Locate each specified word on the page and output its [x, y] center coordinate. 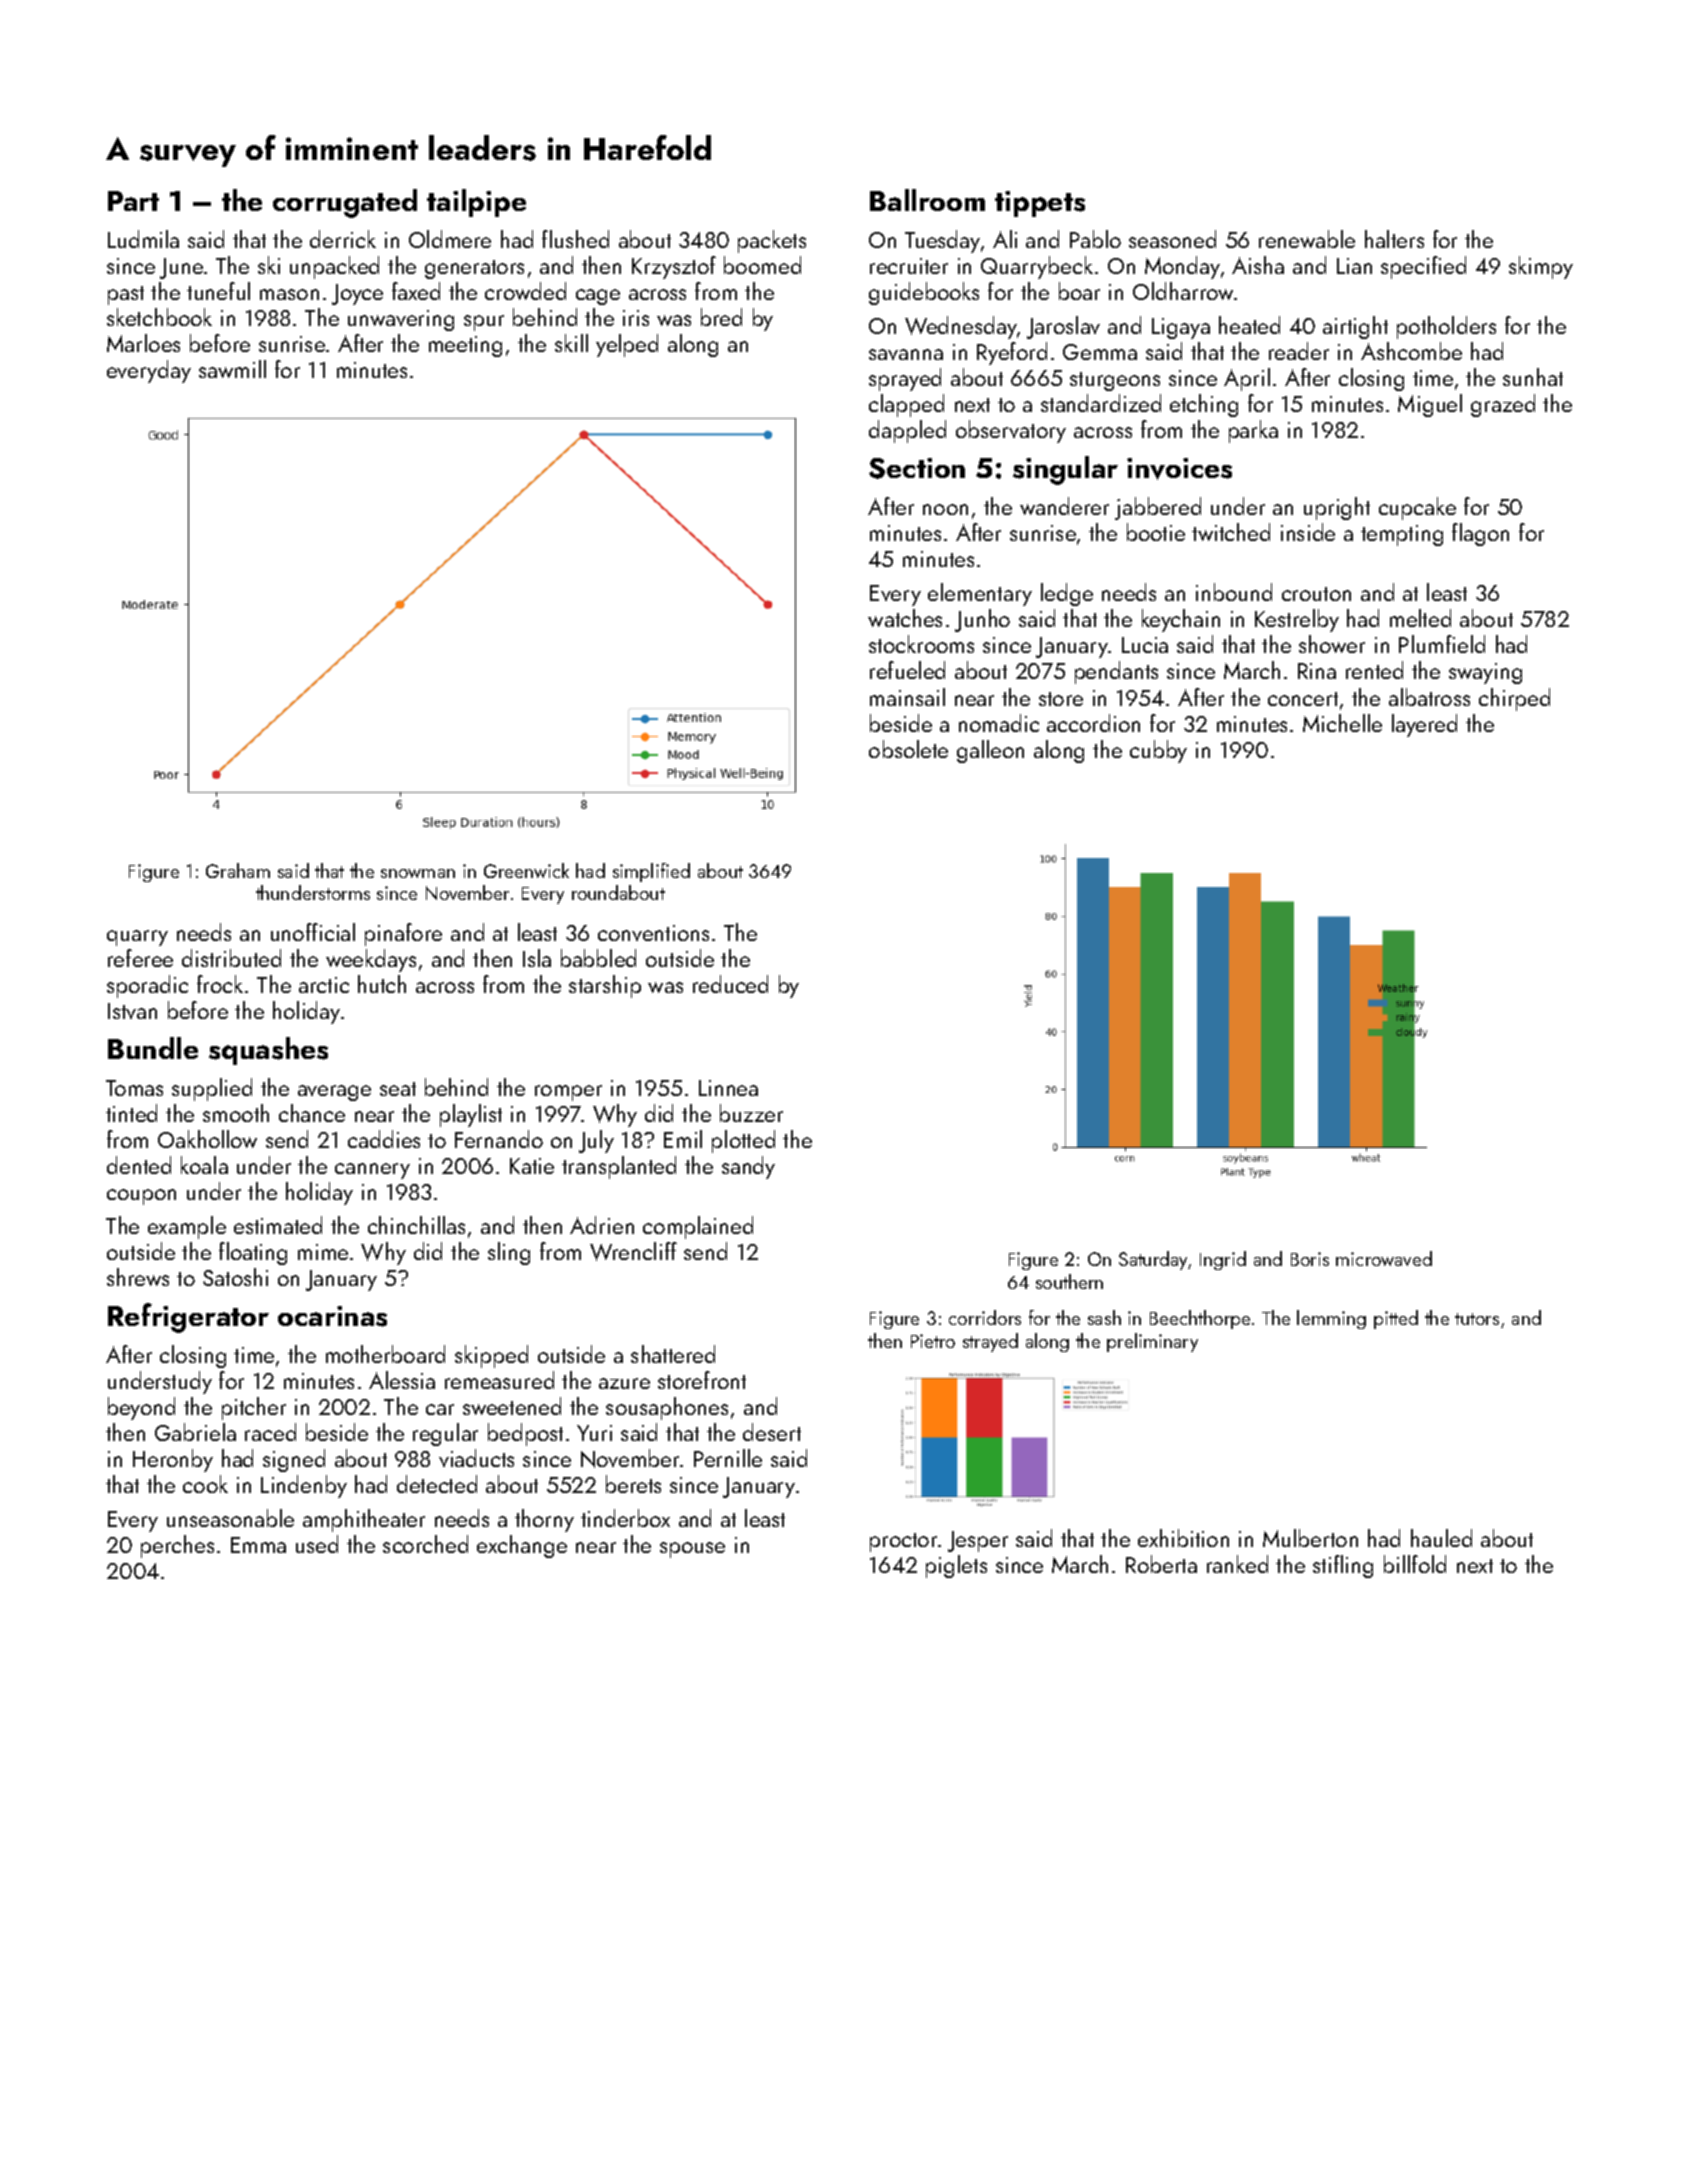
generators [474, 269]
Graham [238, 870]
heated [1249, 325]
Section [917, 468]
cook [205, 1484]
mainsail [907, 697]
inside [1308, 532]
